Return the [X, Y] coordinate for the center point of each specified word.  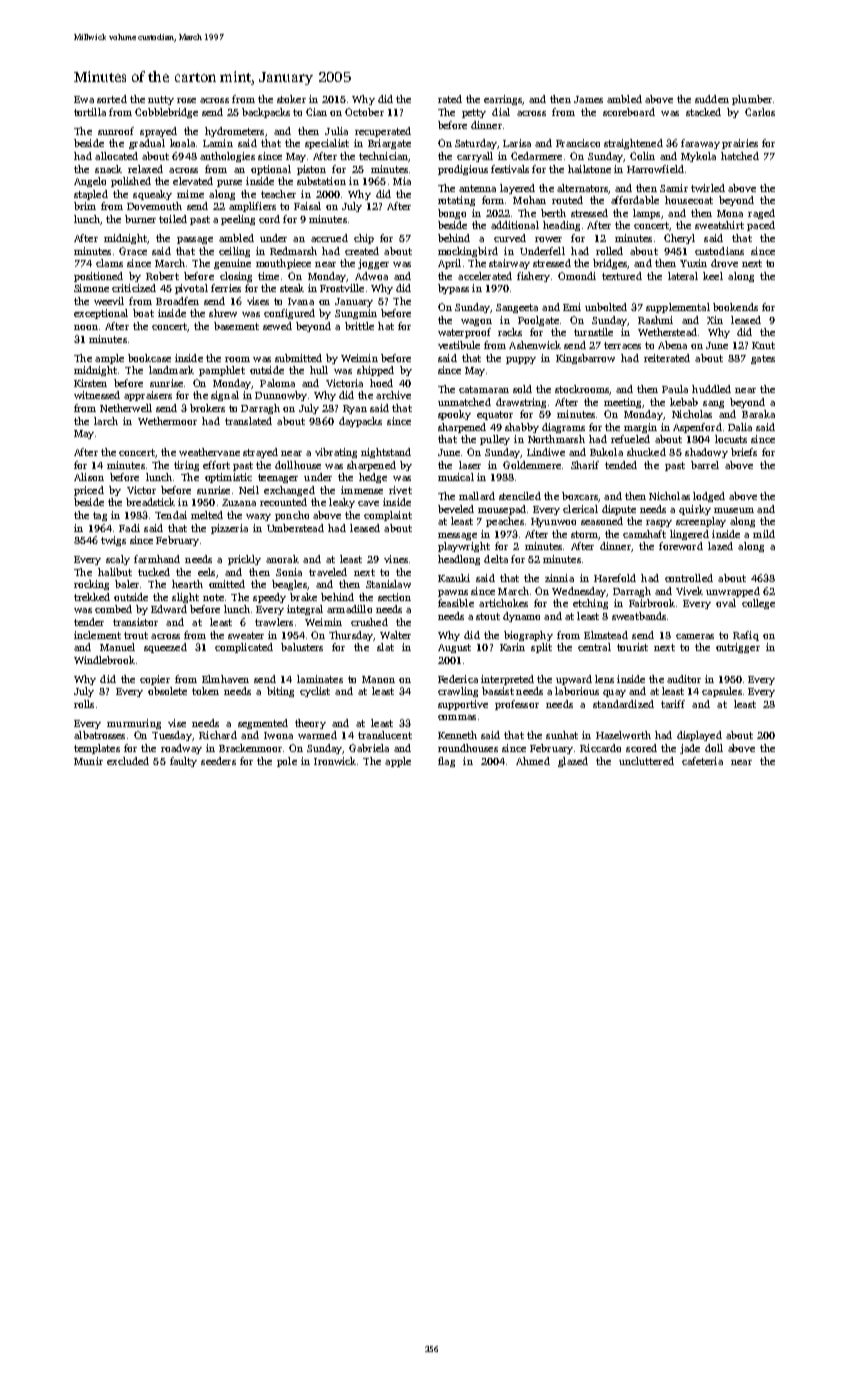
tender [89, 622]
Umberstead [295, 528]
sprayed [158, 132]
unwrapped [733, 592]
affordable [635, 200]
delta [496, 559]
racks [510, 332]
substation [321, 181]
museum [734, 510]
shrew [223, 313]
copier [155, 680]
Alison [89, 477]
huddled [711, 389]
